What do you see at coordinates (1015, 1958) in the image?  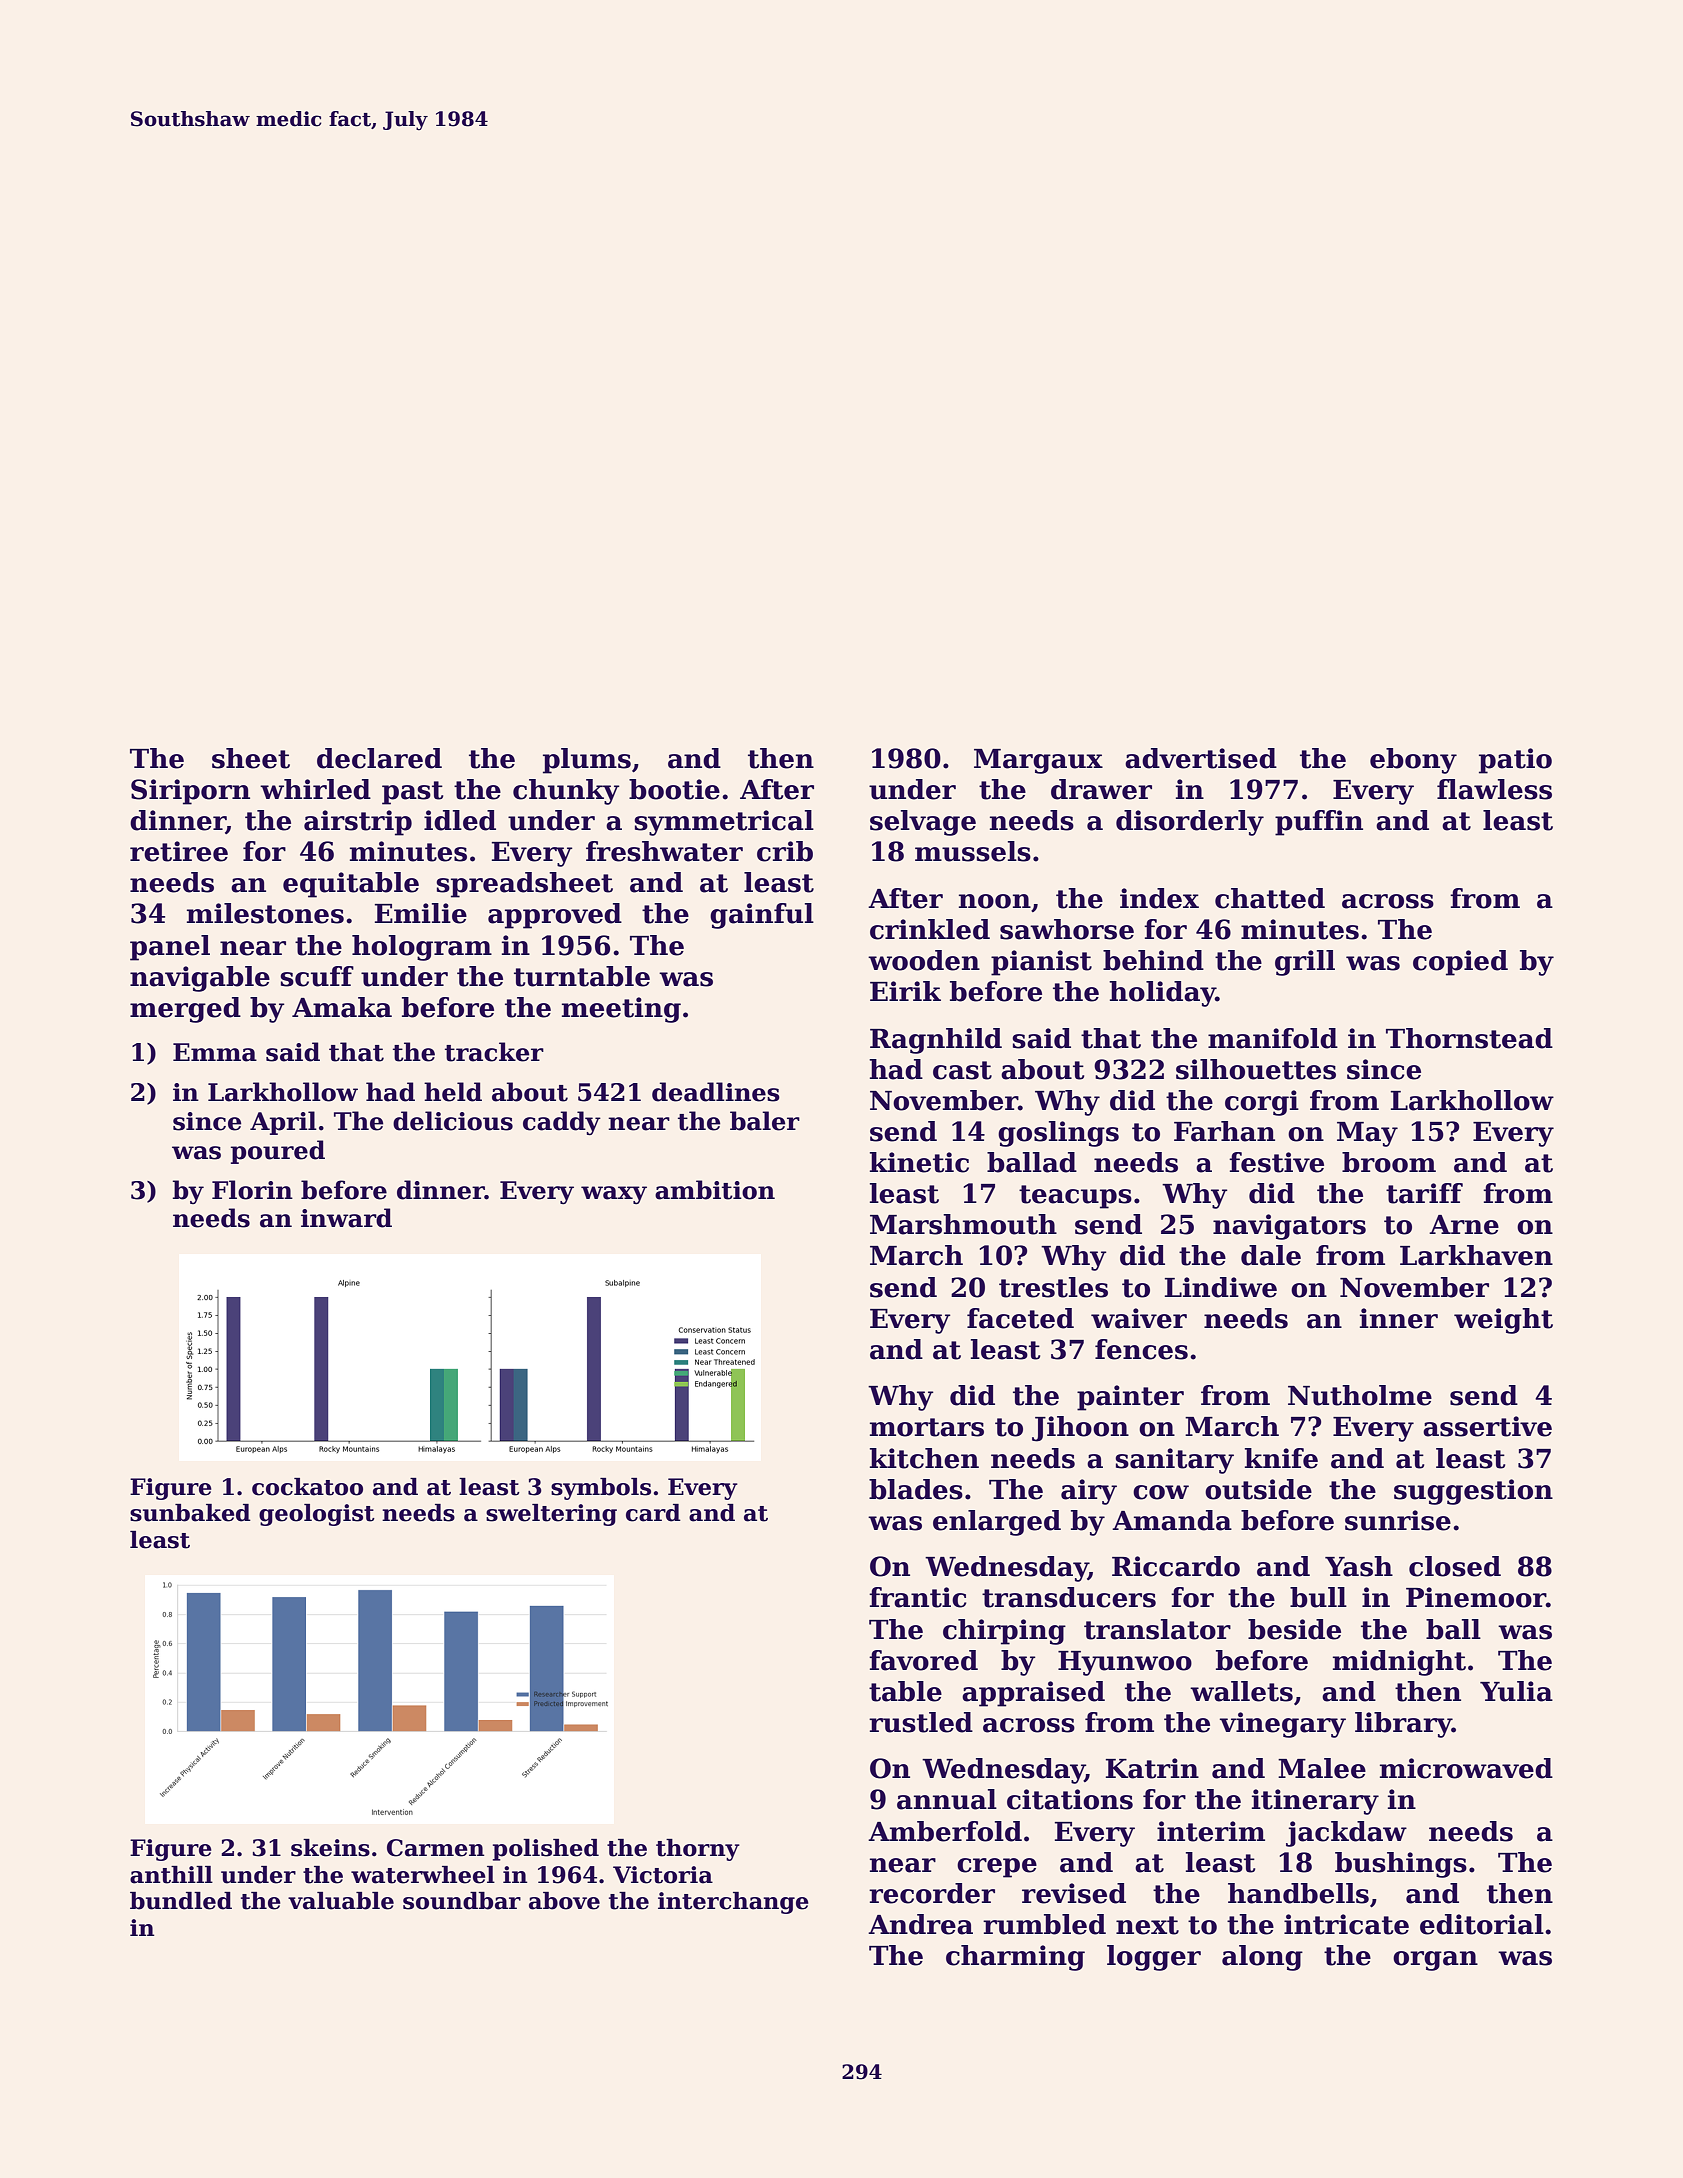 I see `charming` at bounding box center [1015, 1958].
